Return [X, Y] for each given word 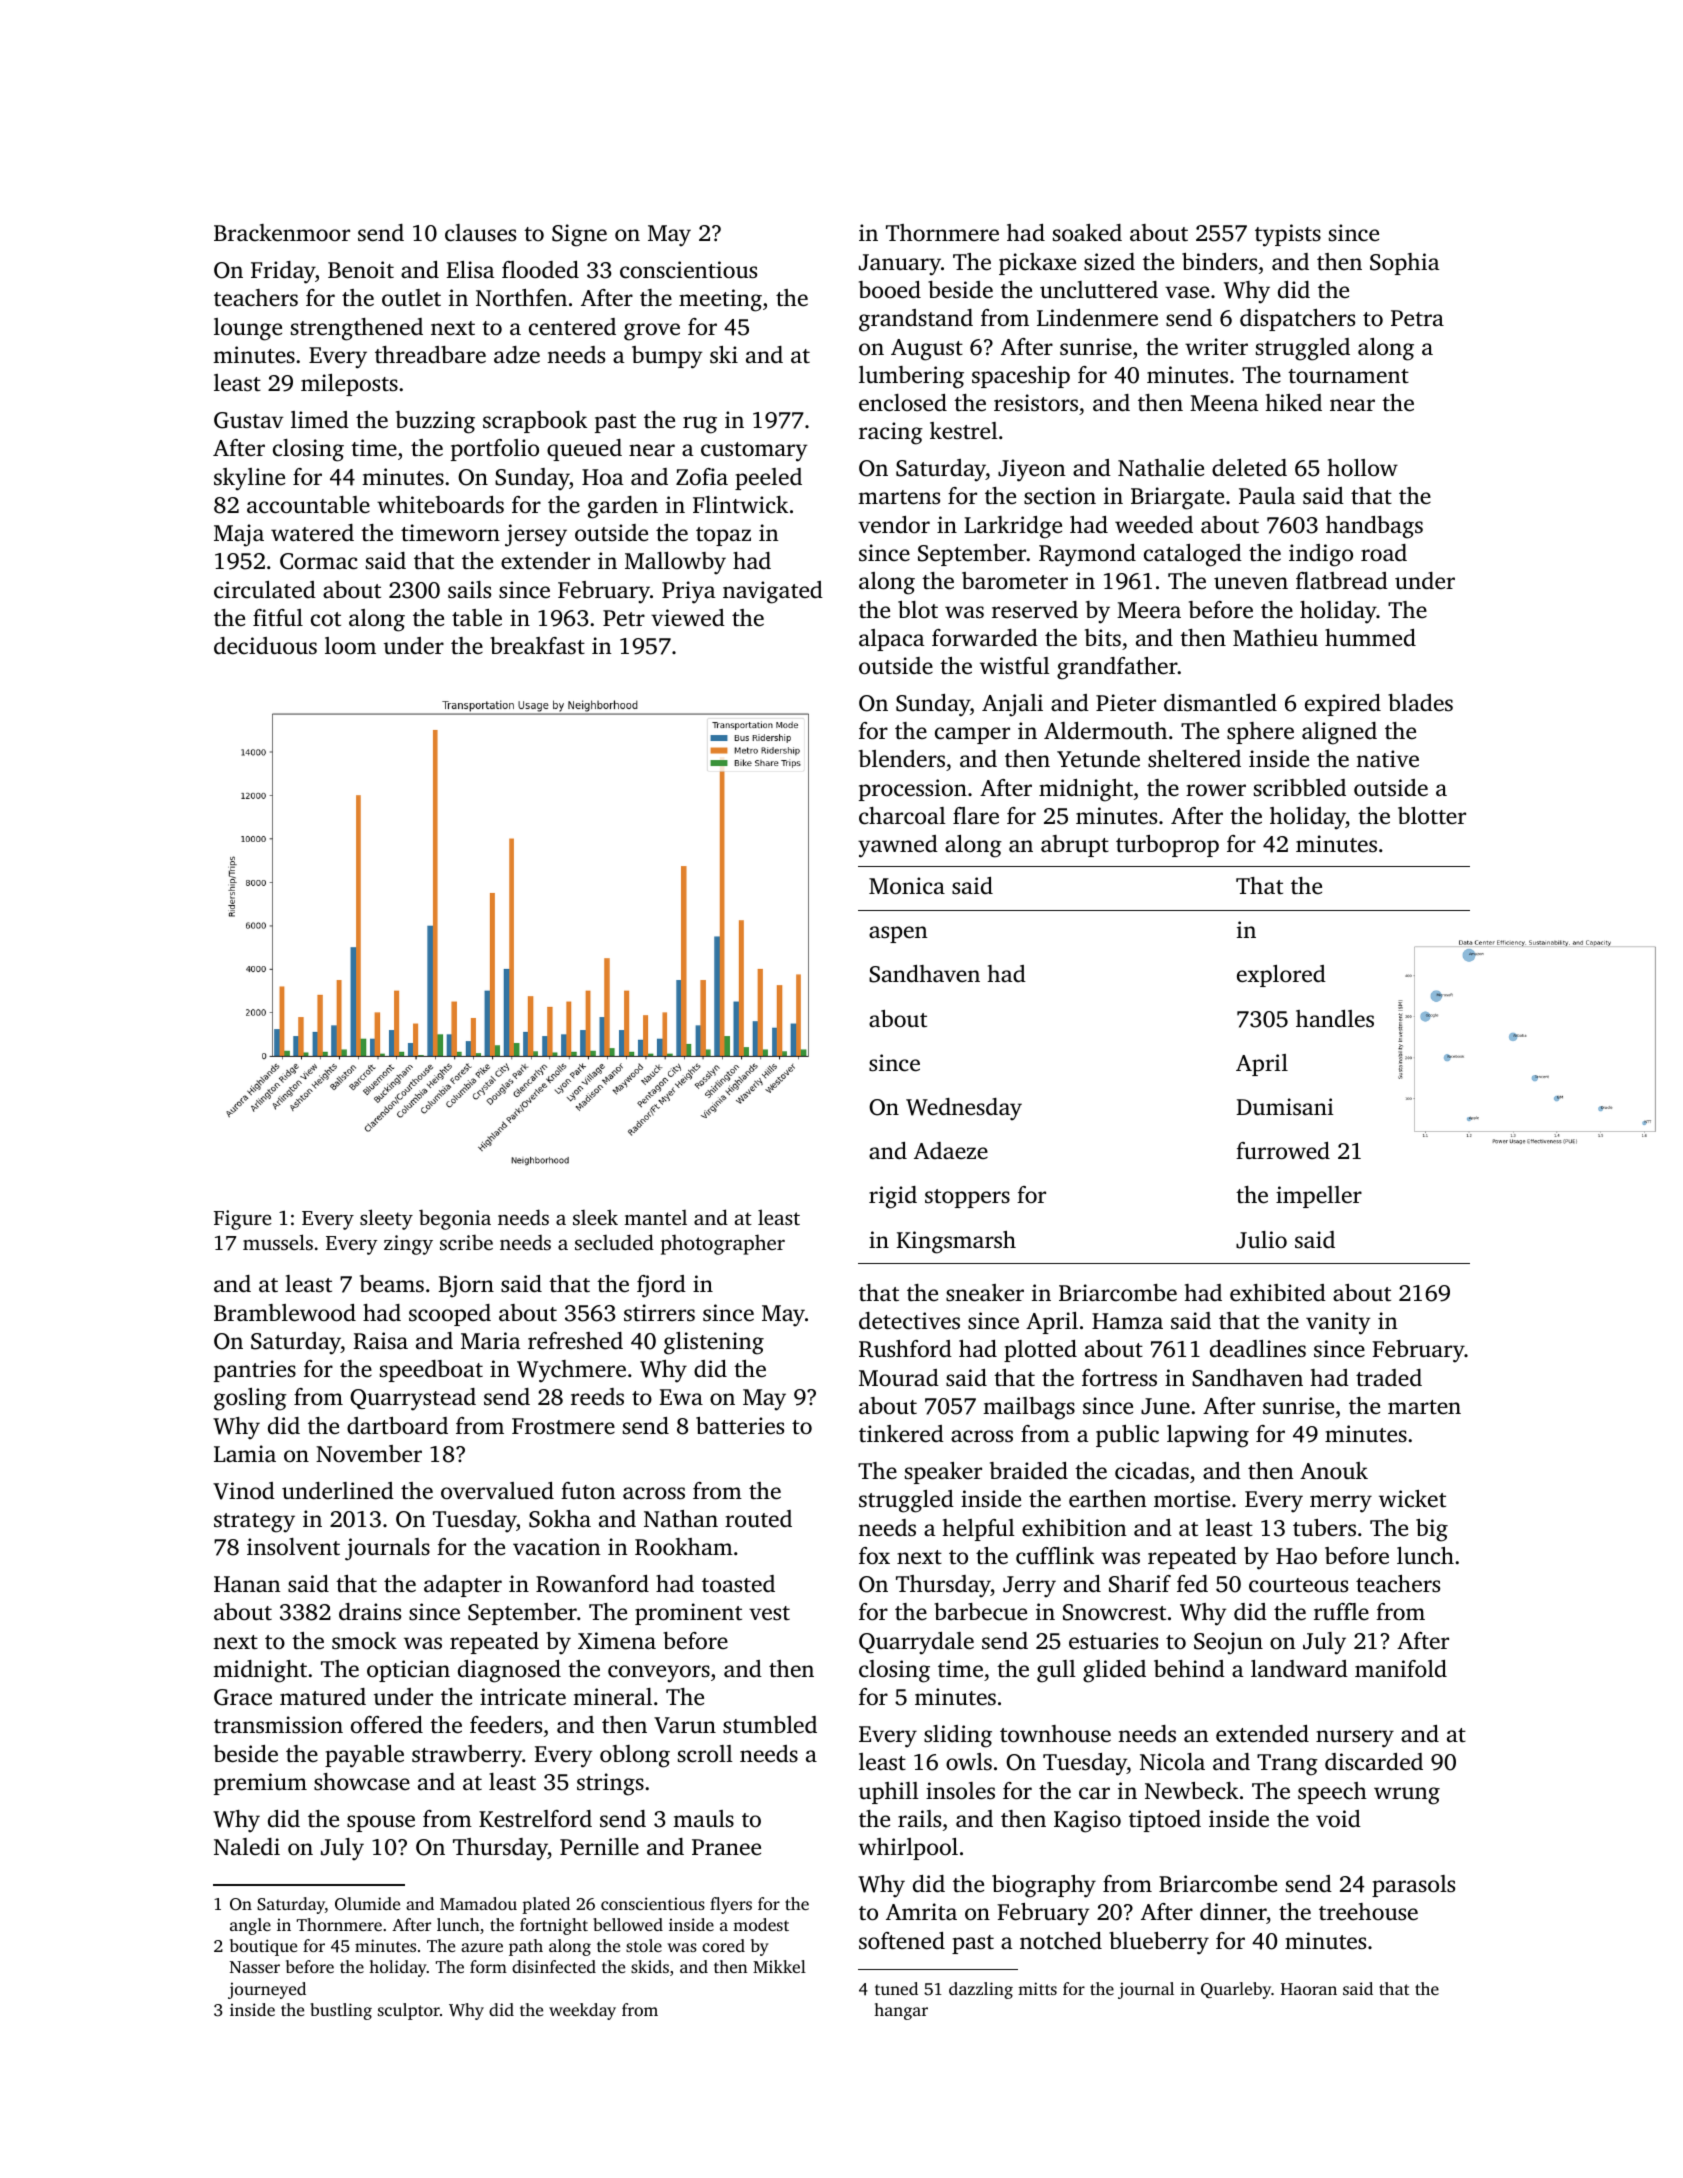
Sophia [1404, 264]
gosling [250, 1399]
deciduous [265, 646]
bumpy [667, 357]
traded [1389, 1378]
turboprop [1167, 846]
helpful [979, 1530]
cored [723, 1945]
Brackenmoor [282, 233]
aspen [898, 934]
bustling [341, 2011]
